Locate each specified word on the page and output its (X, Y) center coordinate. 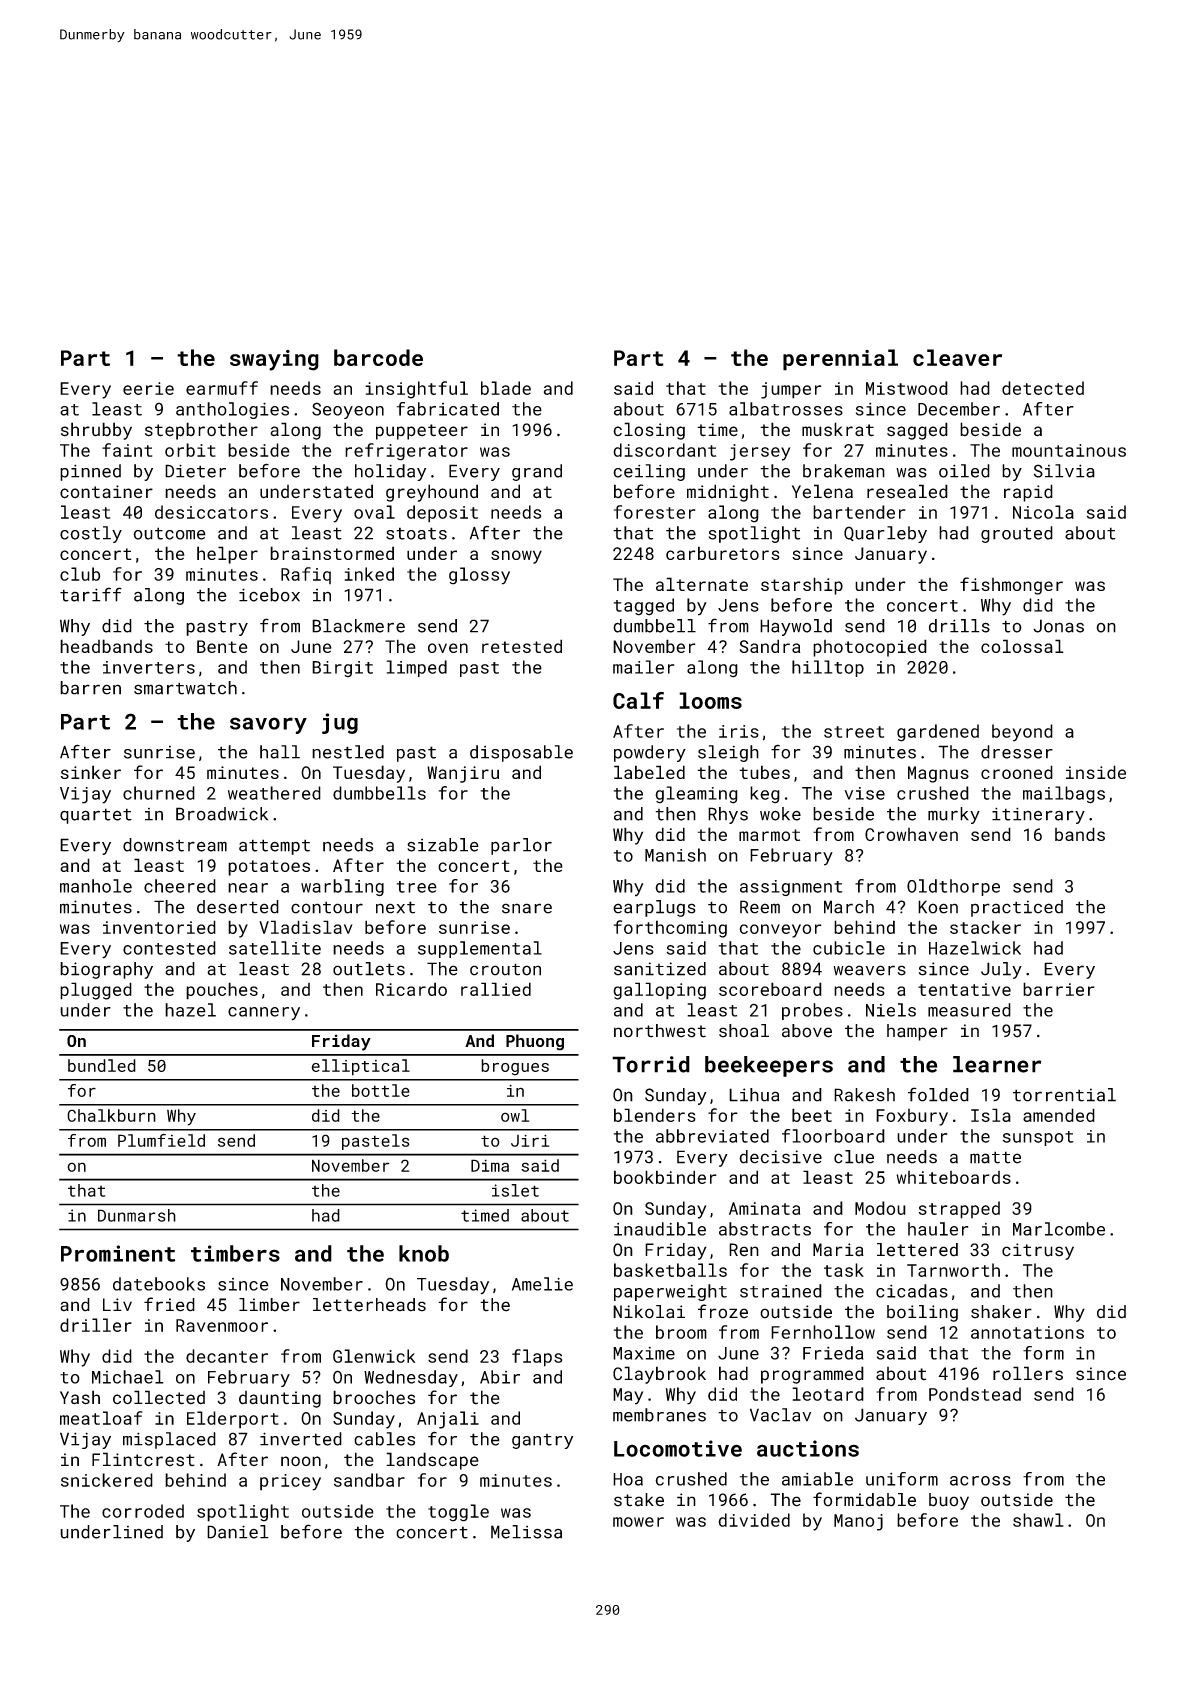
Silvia (1064, 471)
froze (723, 1311)
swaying (274, 360)
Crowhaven (911, 834)
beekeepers (769, 1066)
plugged (96, 991)
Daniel (238, 1532)
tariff (91, 594)
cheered (180, 886)
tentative (964, 989)
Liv (117, 1304)
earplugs (654, 908)
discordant (664, 450)
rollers (1028, 1373)
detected (1043, 388)
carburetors (723, 553)
